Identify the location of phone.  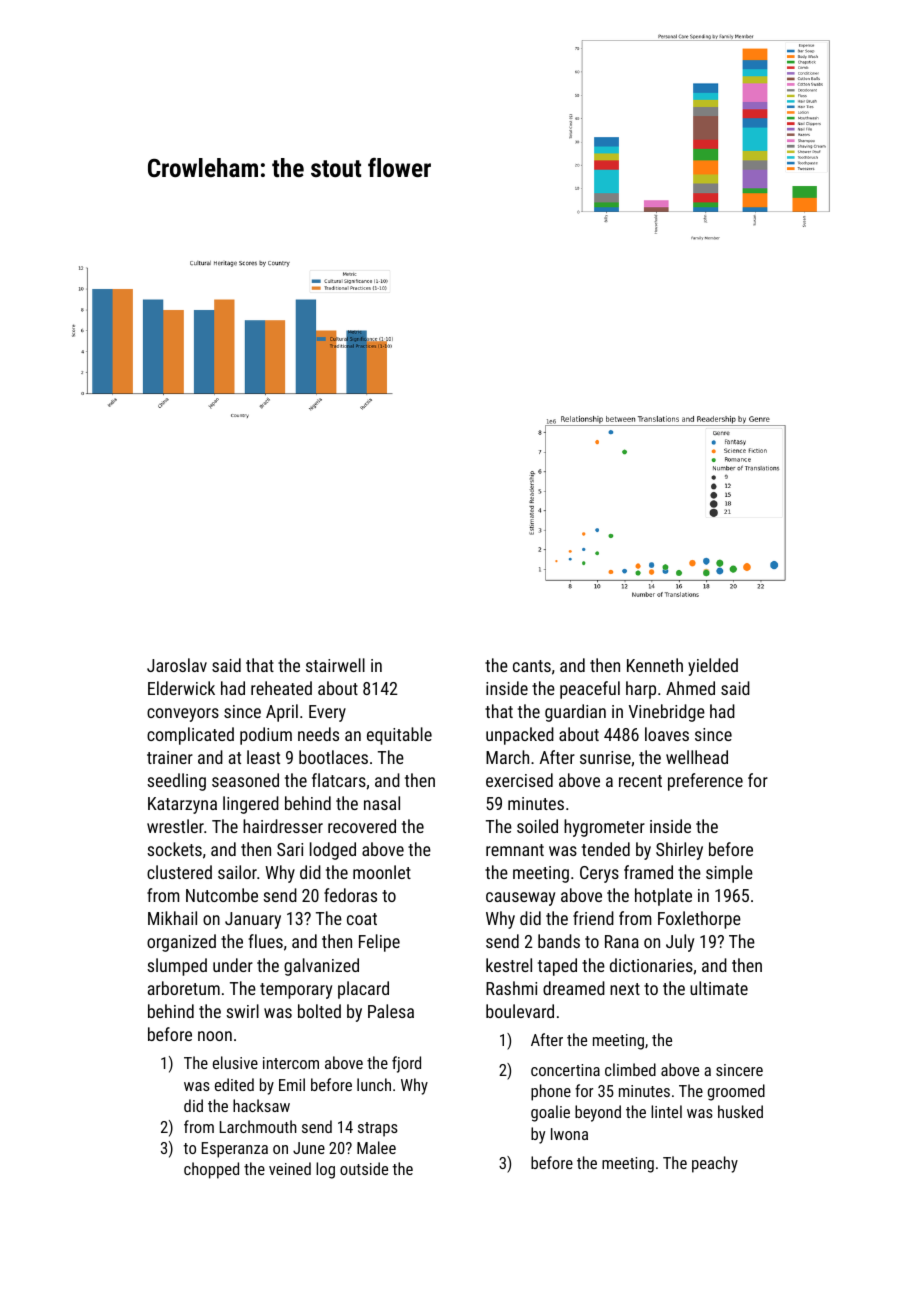
(551, 1092).
